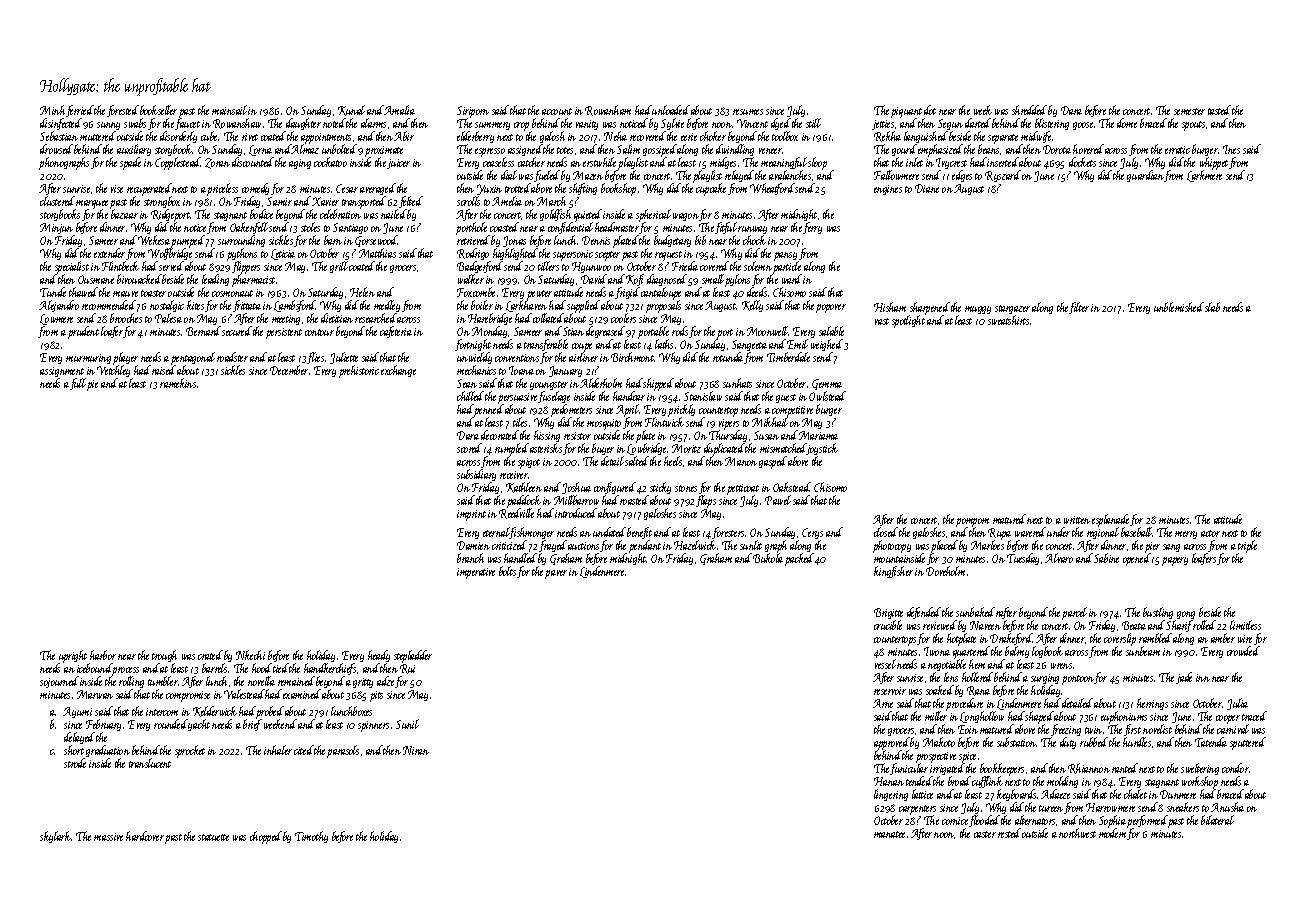 This screenshot has width=1308, height=924. I want to click on wavered, so click(1030, 532).
